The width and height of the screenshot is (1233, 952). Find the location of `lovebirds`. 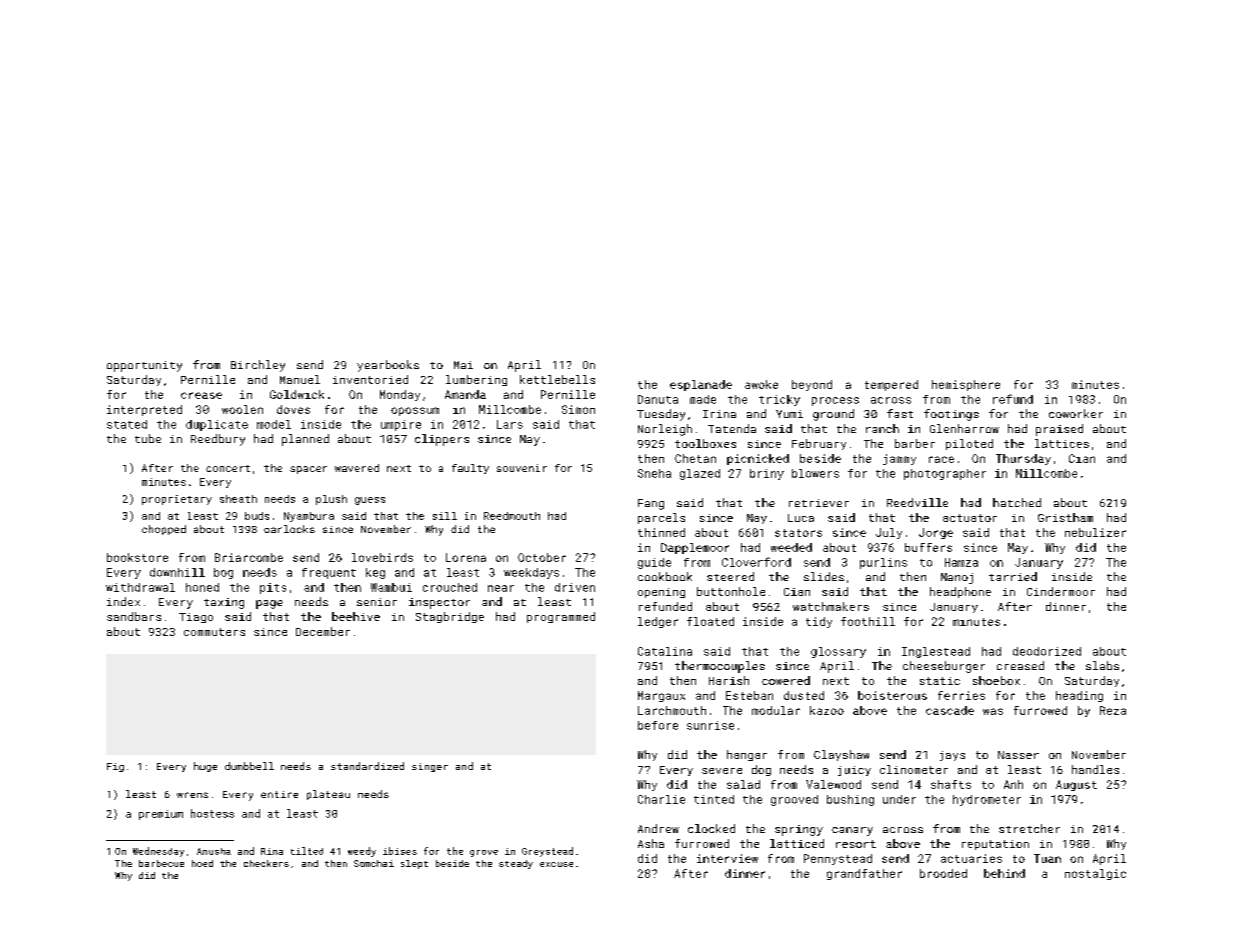

lovebirds is located at coordinates (382, 557).
